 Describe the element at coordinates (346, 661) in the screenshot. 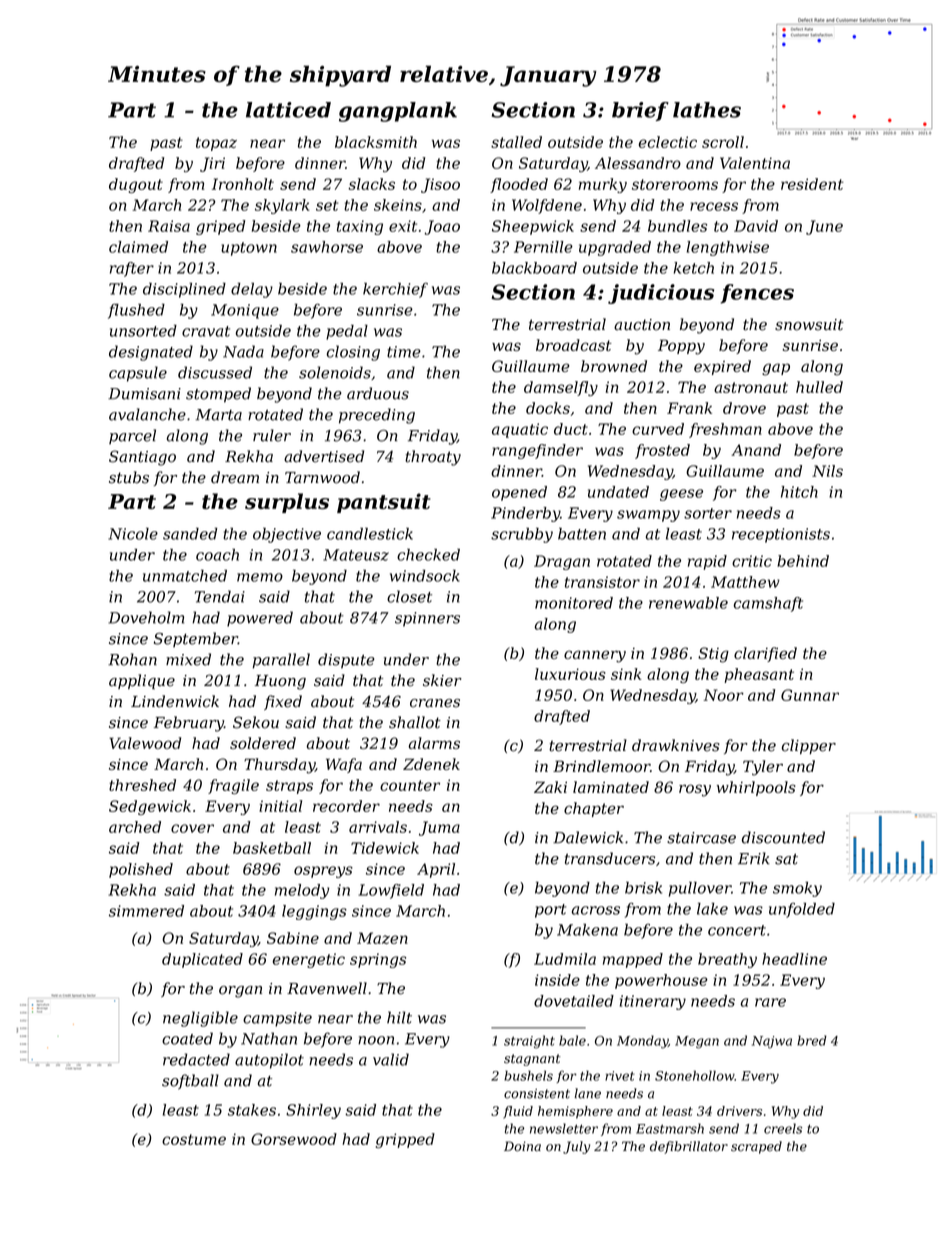

I see `dispute` at that location.
